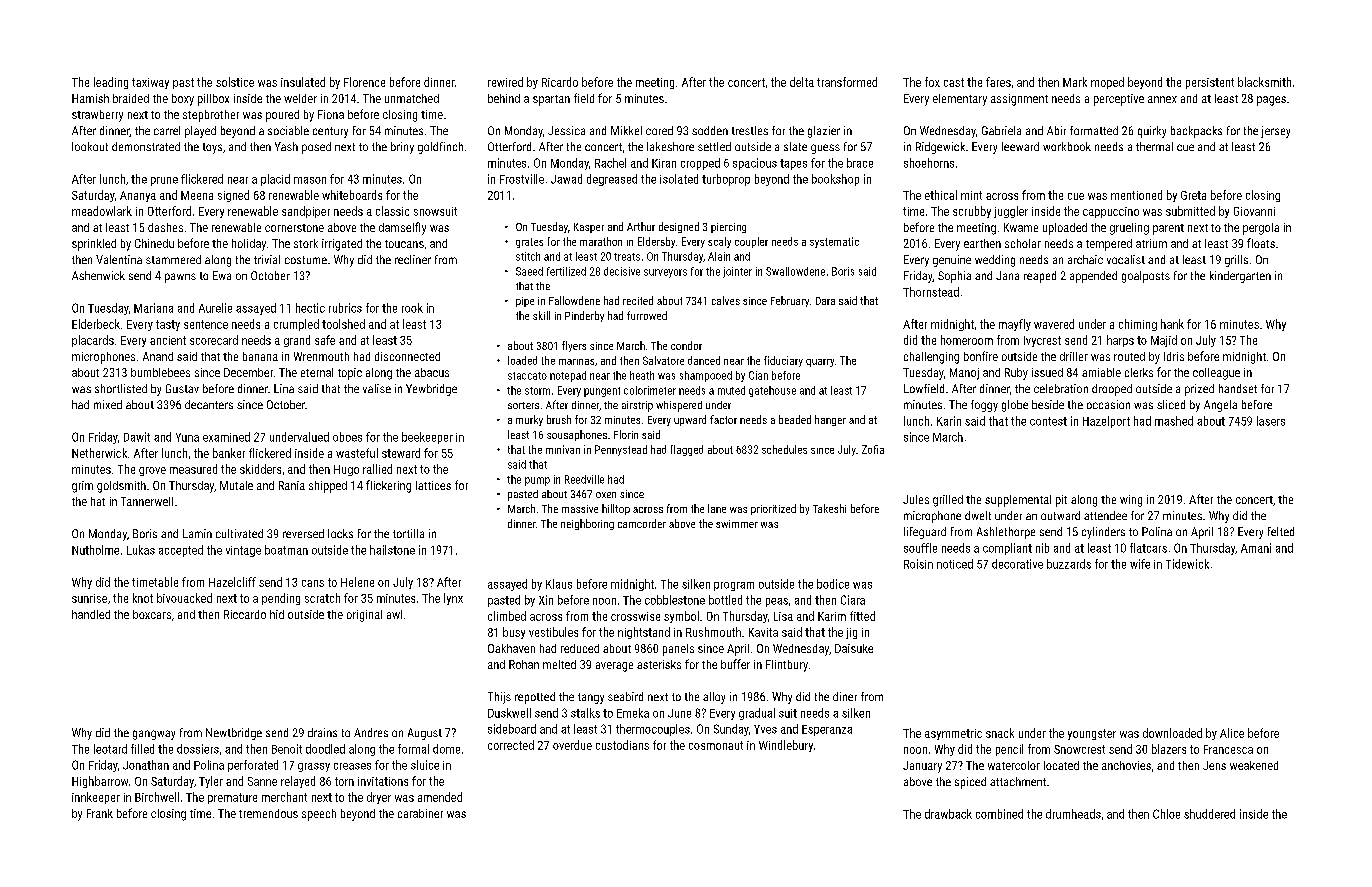 This screenshot has width=1372, height=887. What do you see at coordinates (1232, 733) in the screenshot?
I see `Alice` at bounding box center [1232, 733].
